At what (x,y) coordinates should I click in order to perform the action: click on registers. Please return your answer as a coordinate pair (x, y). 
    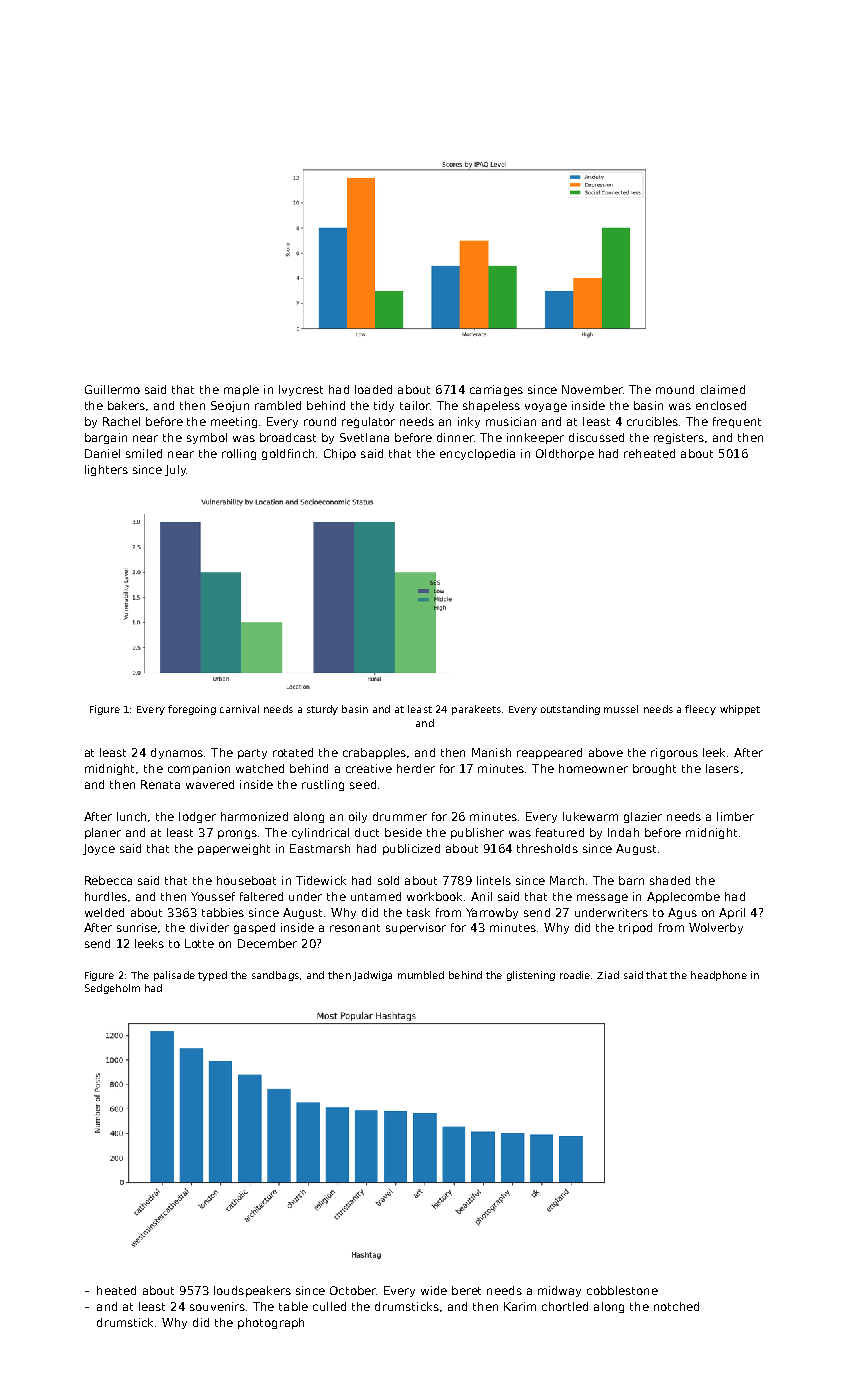
    Looking at the image, I should click on (679, 438).
